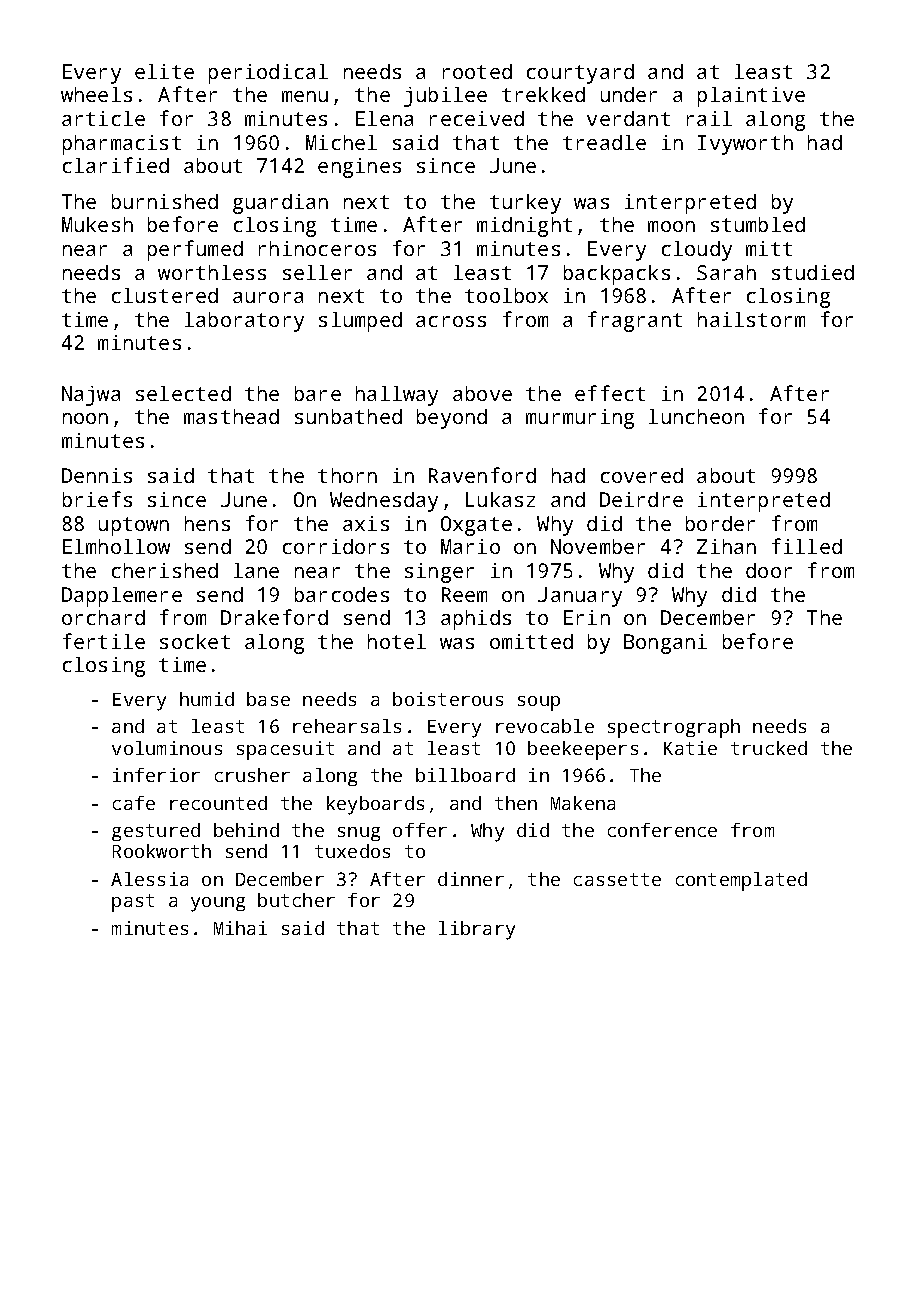 The width and height of the screenshot is (924, 1311). What do you see at coordinates (397, 396) in the screenshot?
I see `hallway` at bounding box center [397, 396].
